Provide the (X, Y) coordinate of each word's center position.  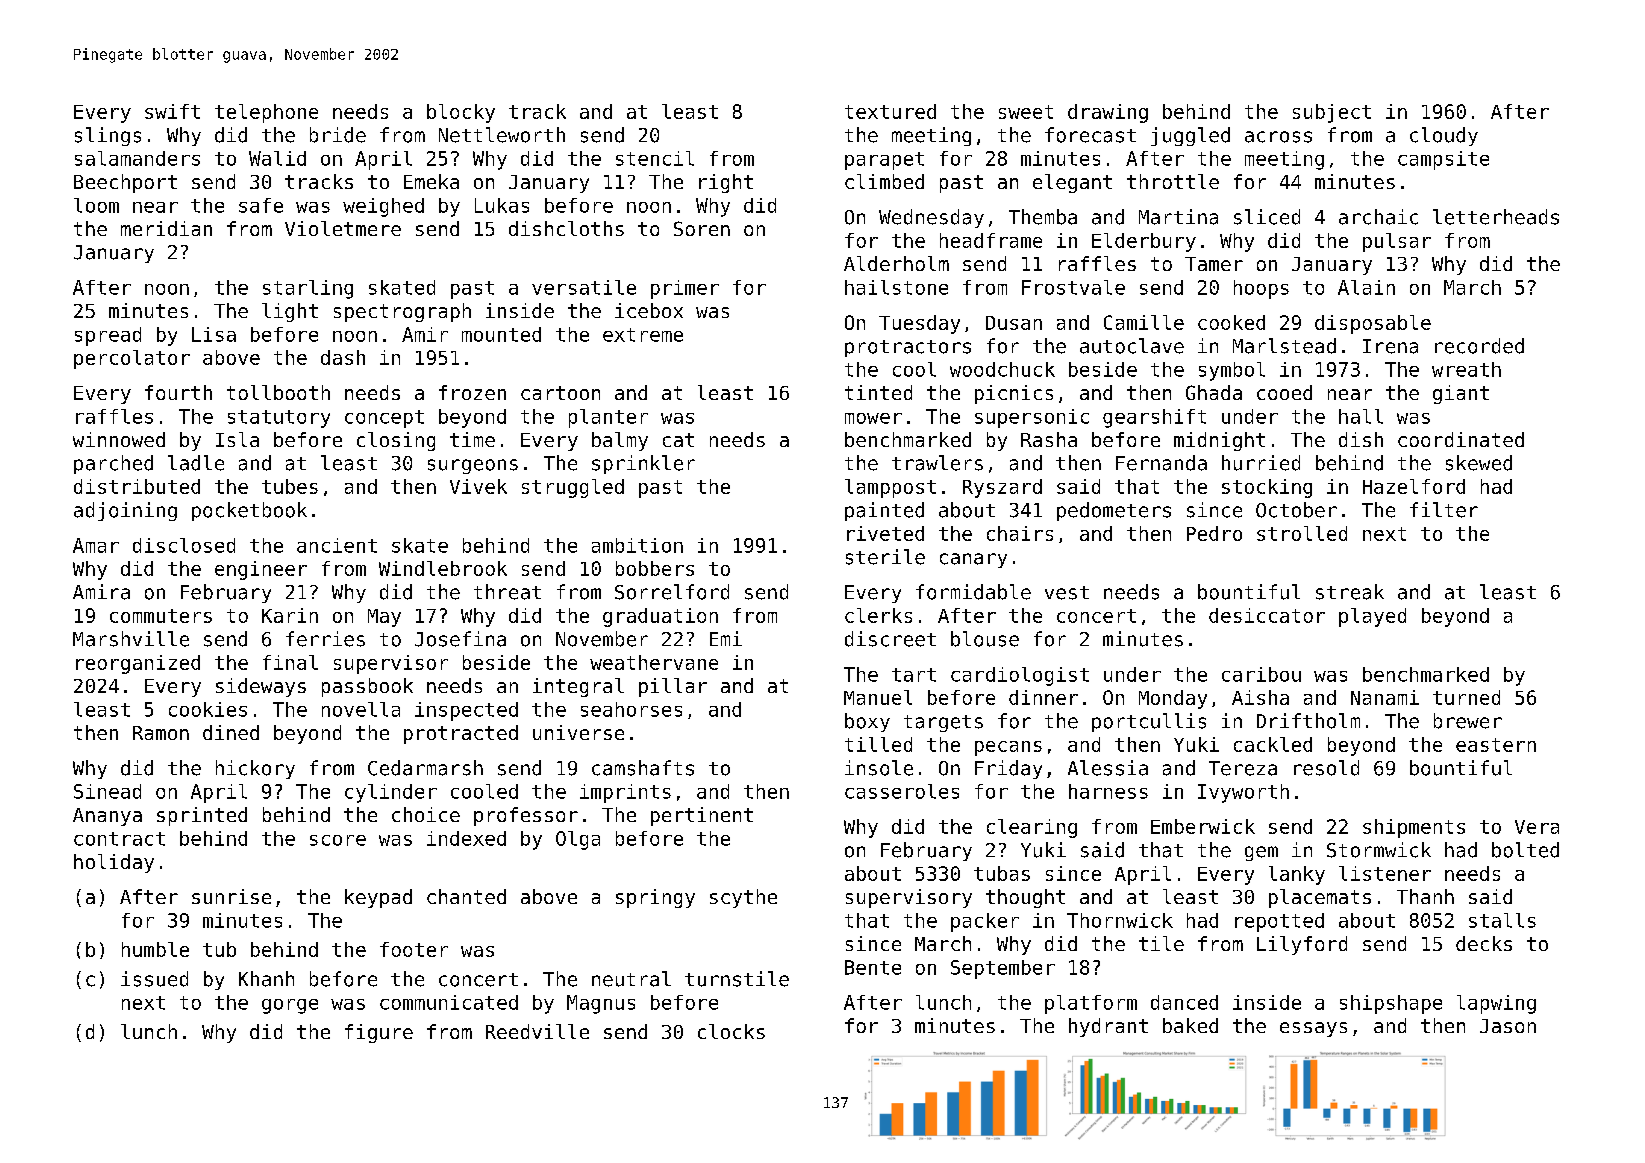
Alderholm (896, 263)
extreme (643, 335)
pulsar (1397, 242)
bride (338, 135)
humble (155, 949)
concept (384, 419)
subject (1332, 113)
